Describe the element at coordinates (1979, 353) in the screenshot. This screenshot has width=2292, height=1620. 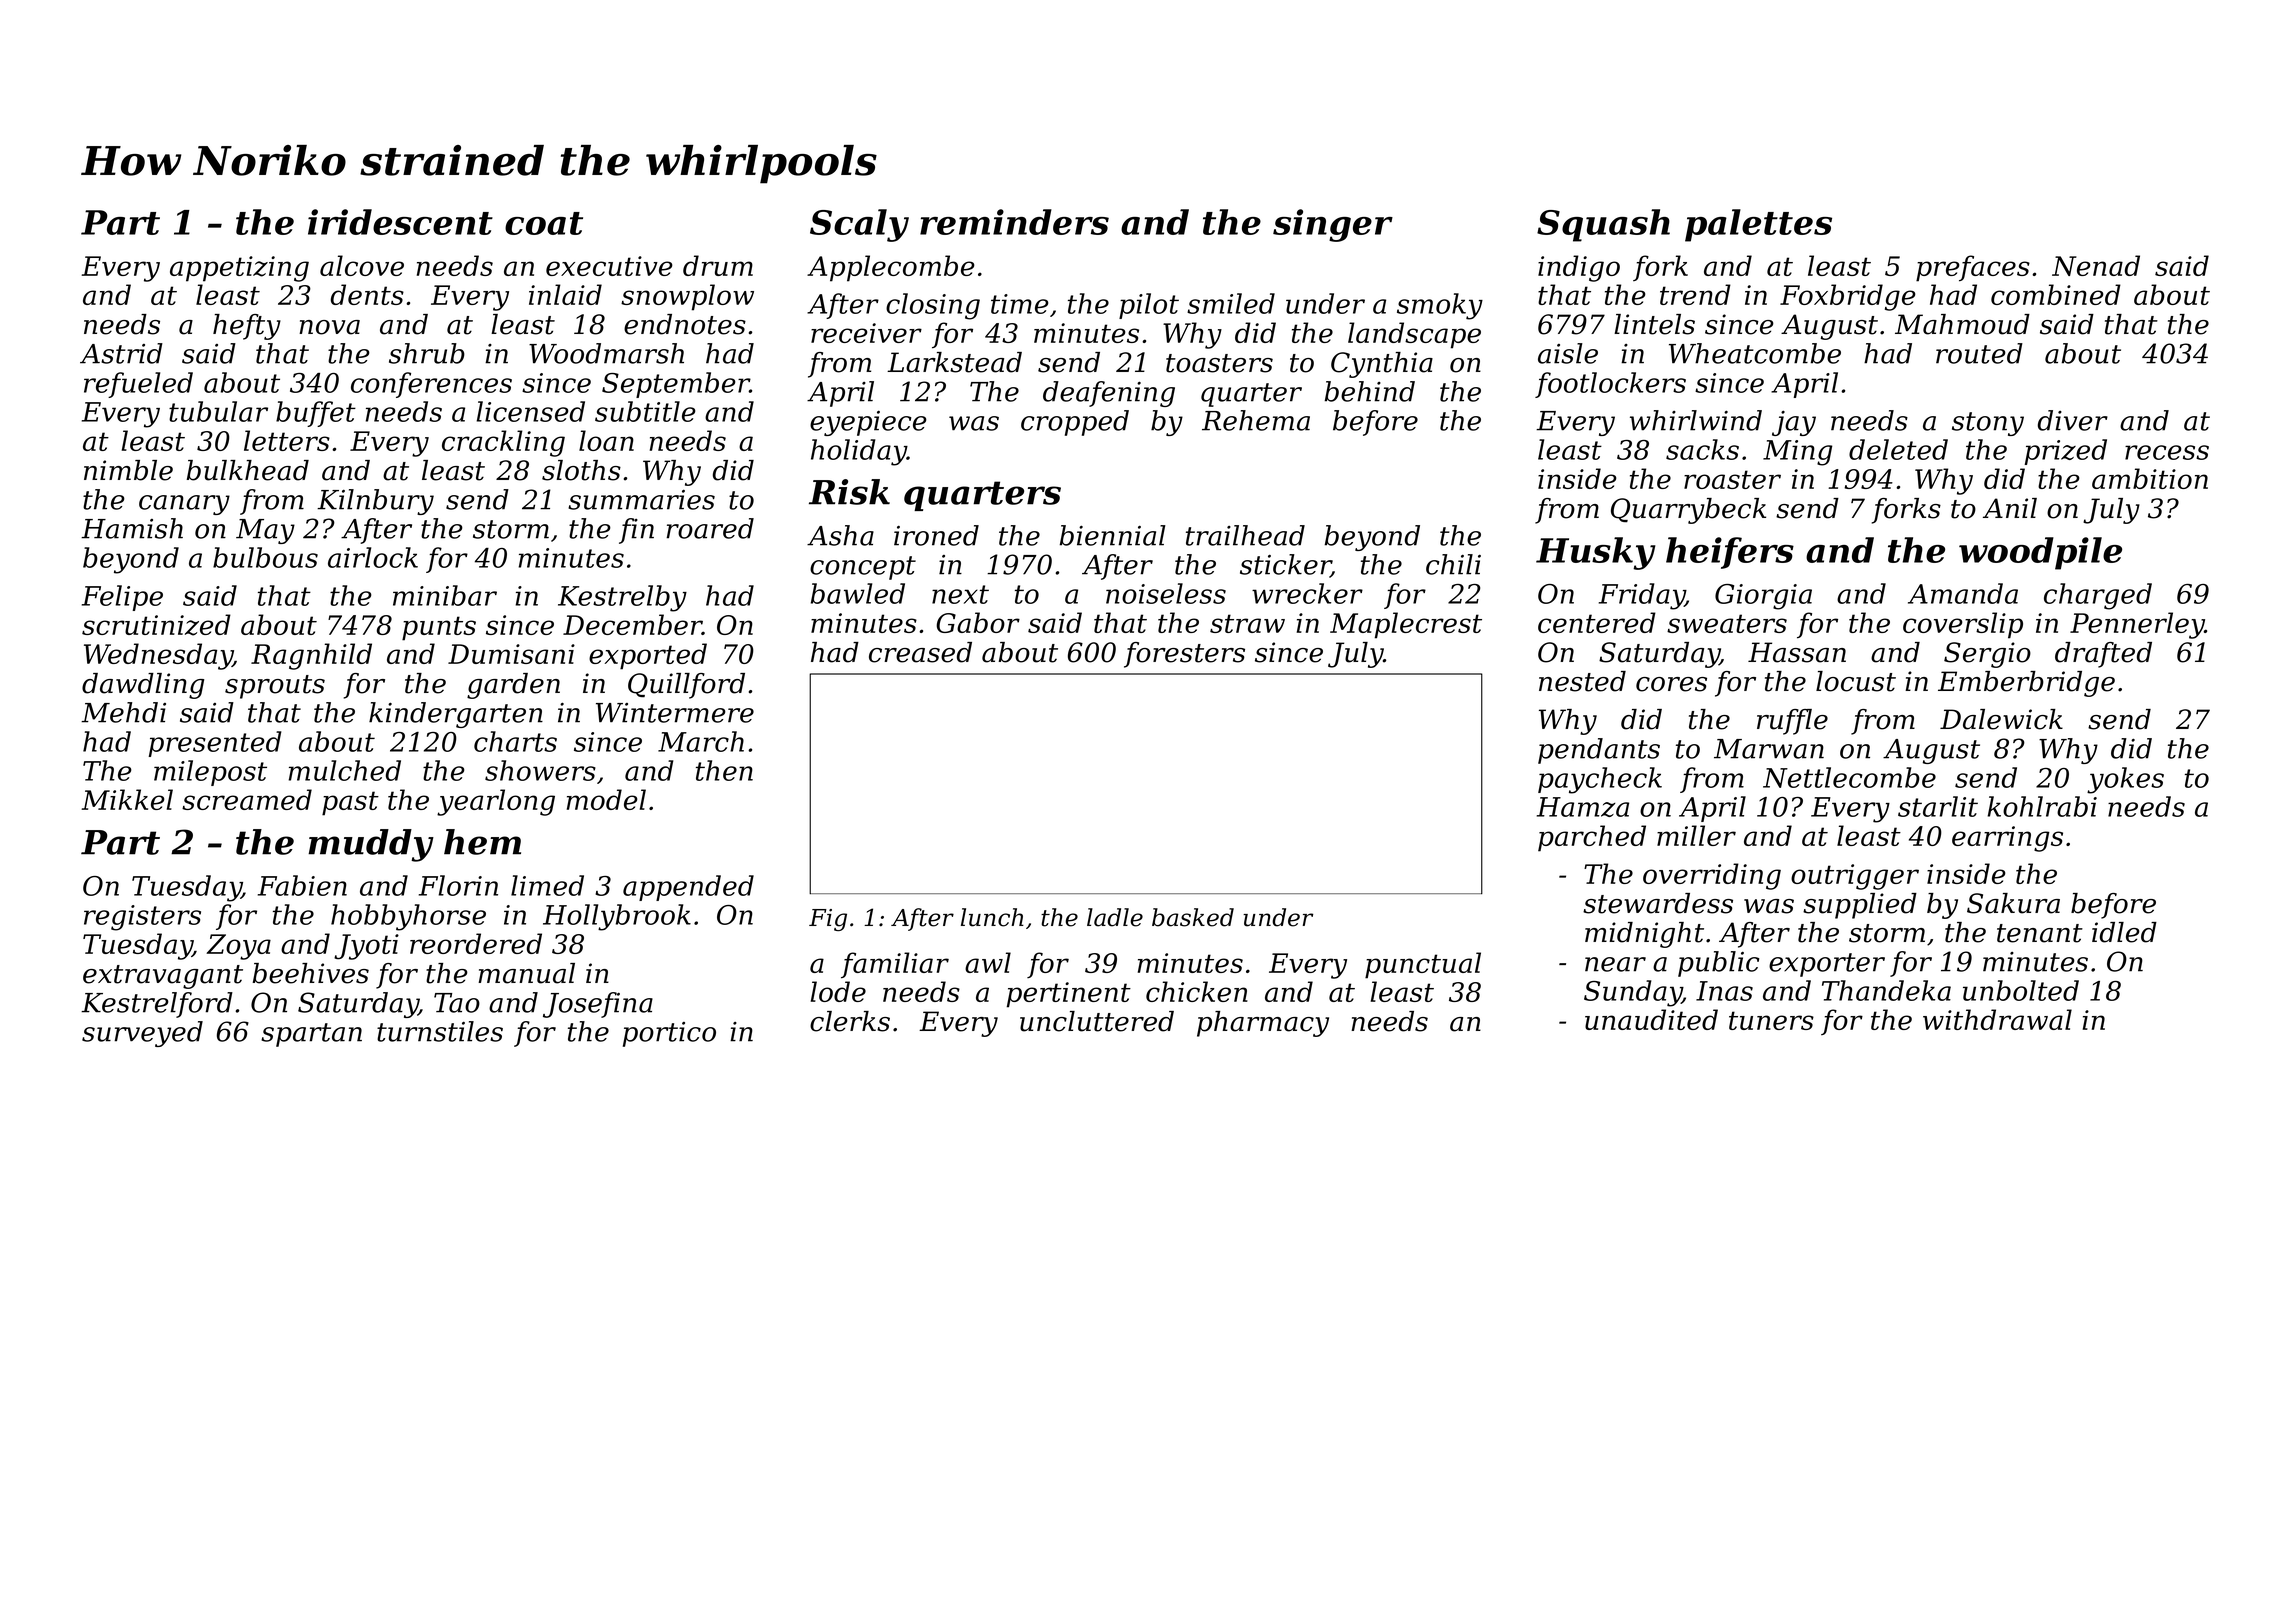
I see `routed` at that location.
